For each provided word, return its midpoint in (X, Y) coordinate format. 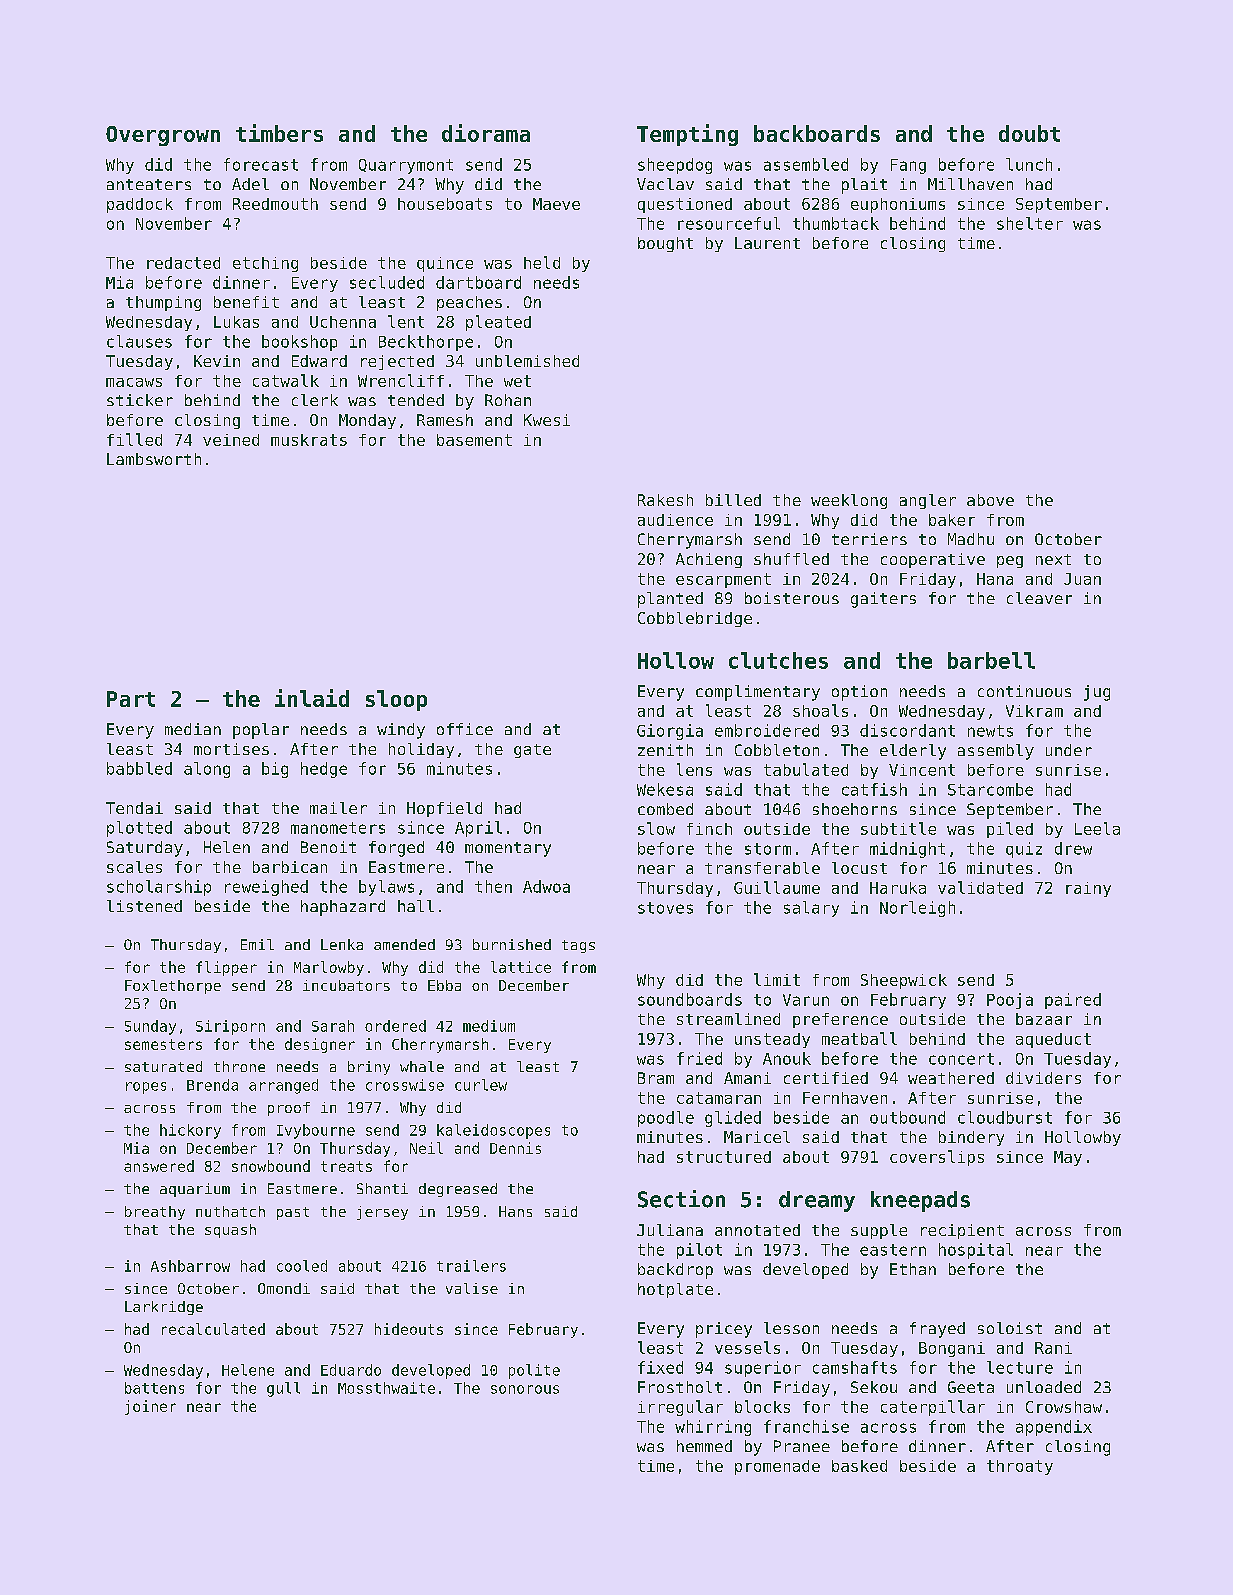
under (1069, 750)
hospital (976, 1251)
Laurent (767, 243)
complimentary (758, 693)
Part (131, 699)
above (990, 500)
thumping (163, 303)
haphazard (343, 908)
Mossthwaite (386, 1388)
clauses (139, 341)
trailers (471, 1266)
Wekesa (665, 789)
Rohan (508, 400)
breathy (155, 1213)
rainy (1088, 889)
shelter (1030, 223)
